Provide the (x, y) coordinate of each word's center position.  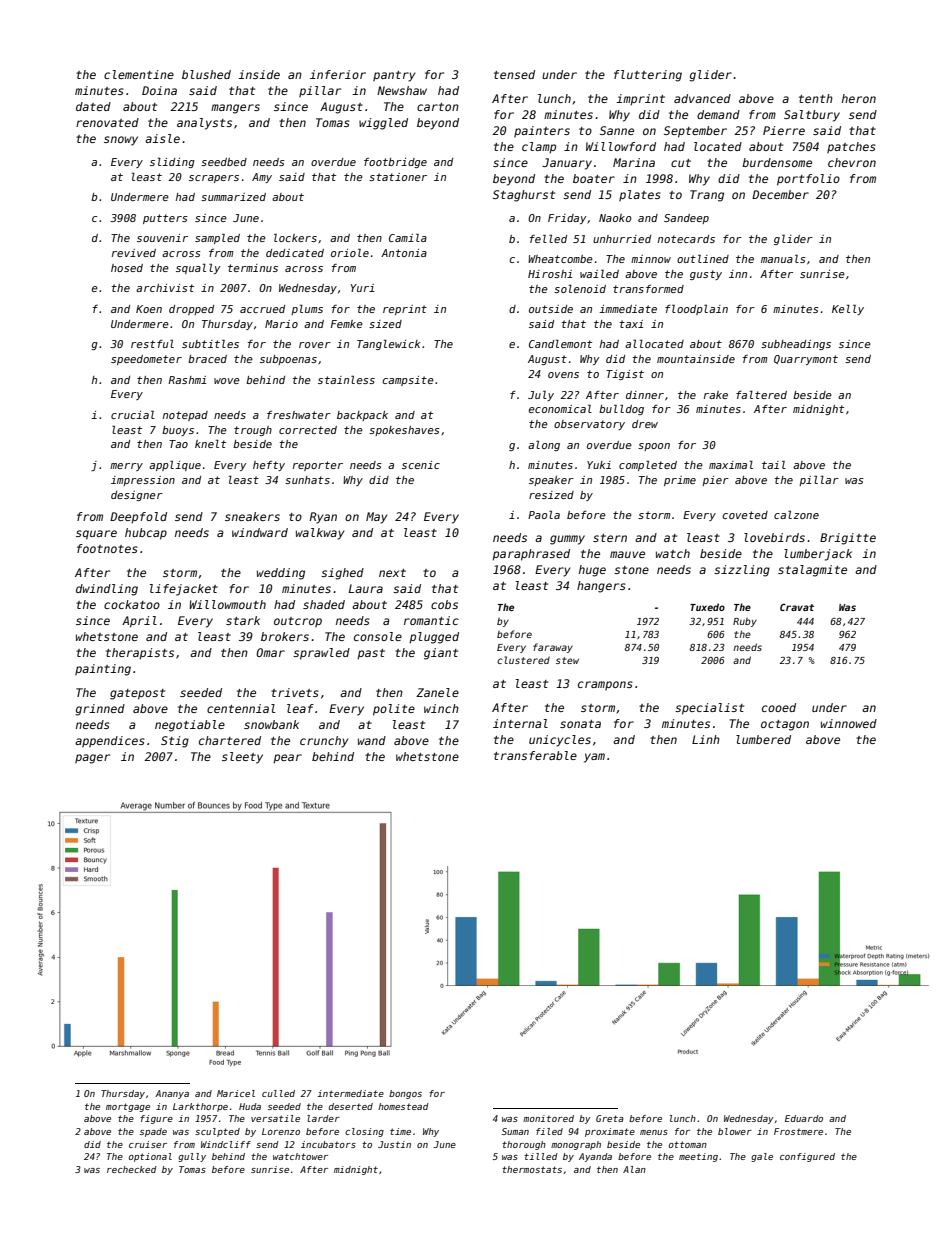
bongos (405, 1094)
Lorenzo (281, 1131)
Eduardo (804, 1118)
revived (134, 253)
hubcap (146, 534)
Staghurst (524, 196)
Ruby (745, 622)
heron (859, 98)
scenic (421, 465)
